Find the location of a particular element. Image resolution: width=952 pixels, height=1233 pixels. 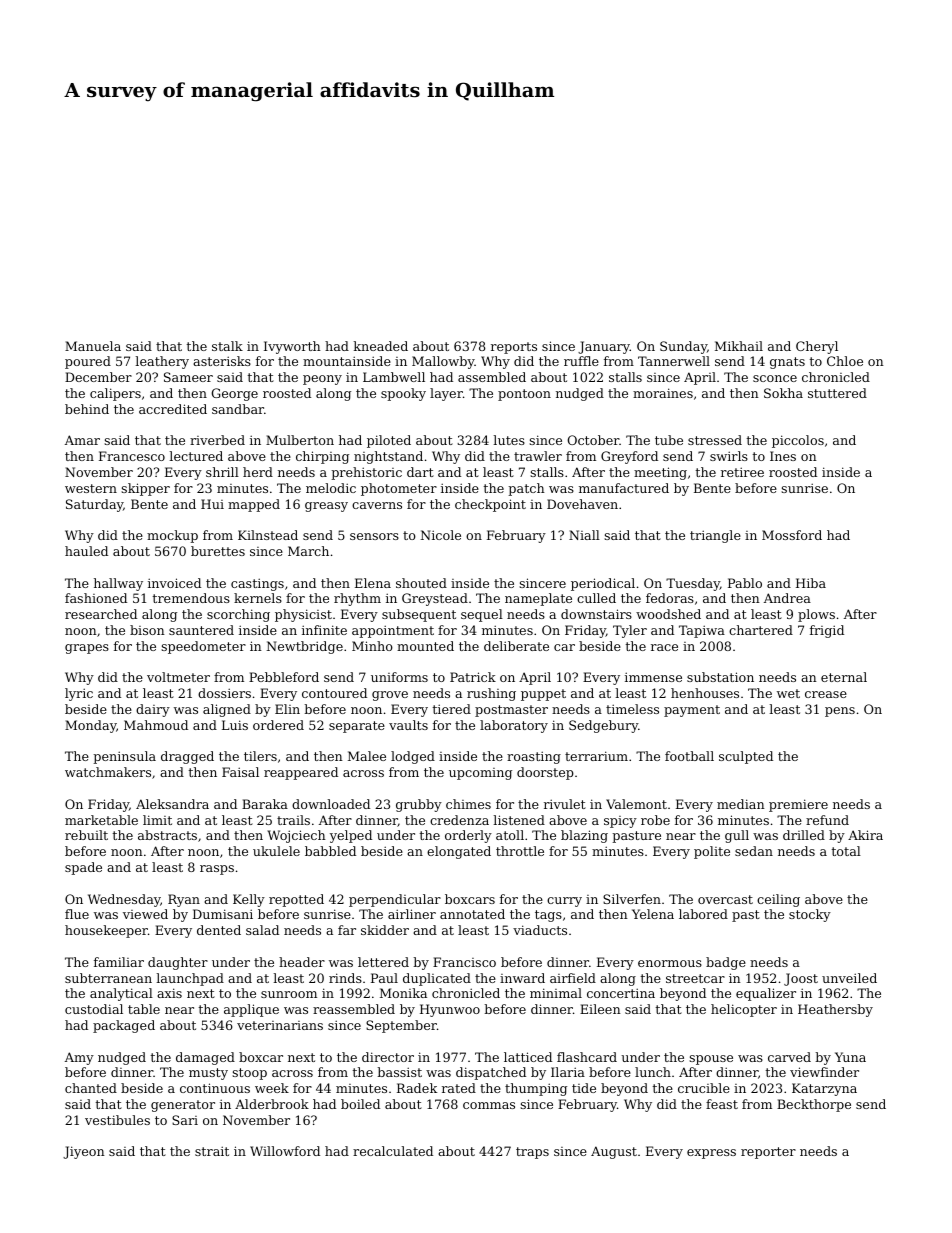

reporter is located at coordinates (768, 1153).
